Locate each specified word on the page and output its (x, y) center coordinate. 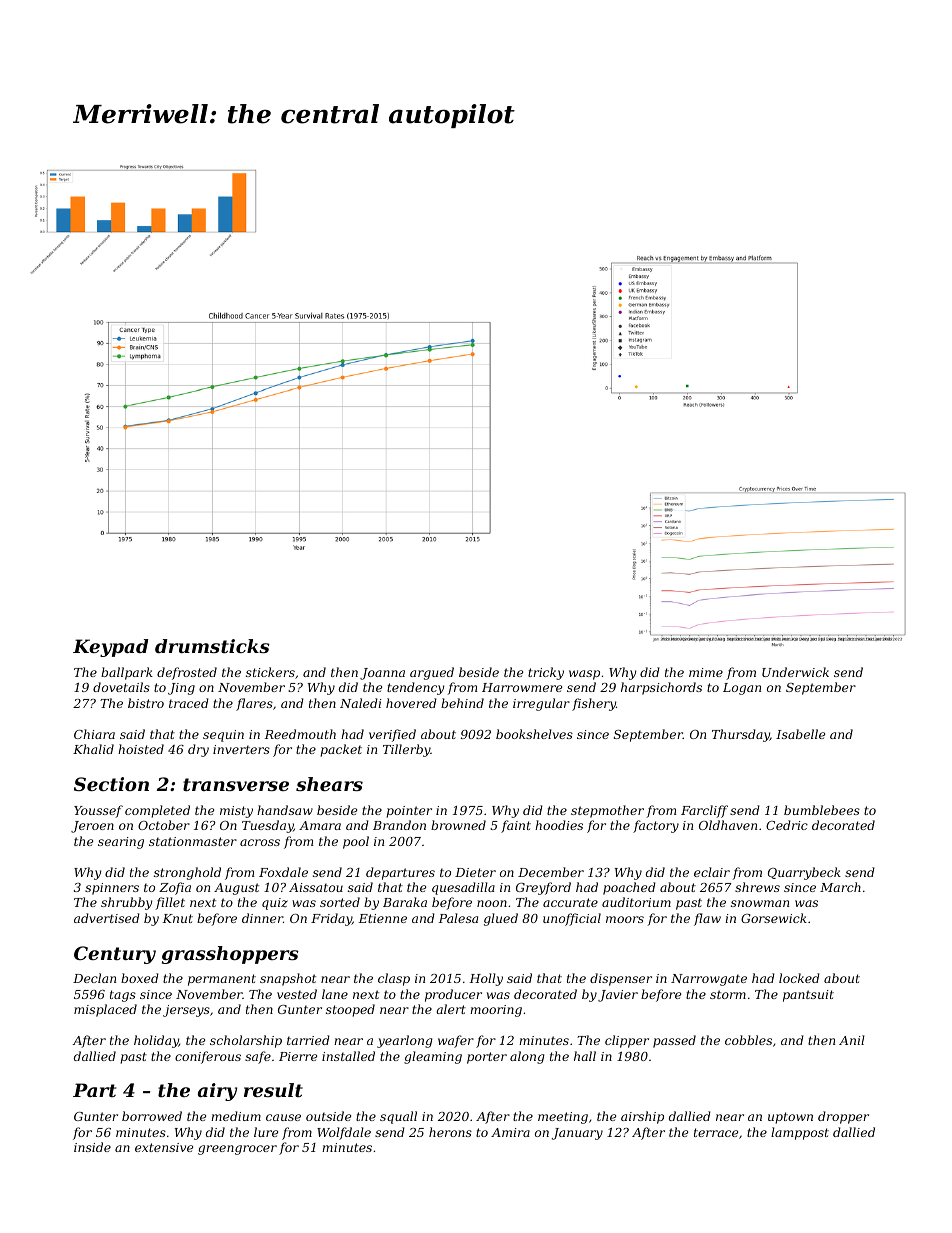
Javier (618, 996)
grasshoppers (230, 955)
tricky (546, 673)
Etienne (382, 918)
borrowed (152, 1116)
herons (450, 1132)
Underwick (795, 672)
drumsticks (212, 646)
